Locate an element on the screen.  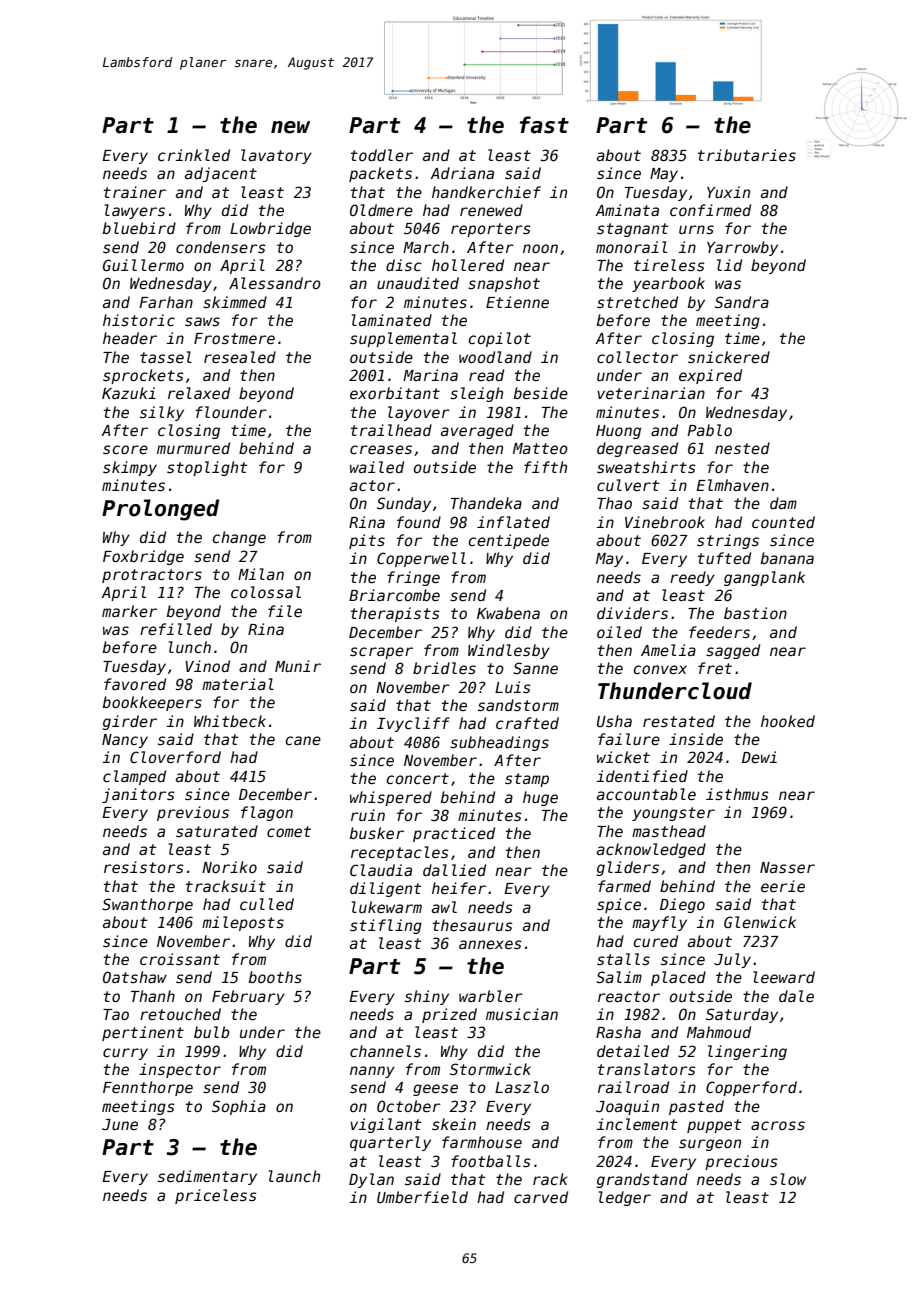
supplemental is located at coordinates (403, 339).
